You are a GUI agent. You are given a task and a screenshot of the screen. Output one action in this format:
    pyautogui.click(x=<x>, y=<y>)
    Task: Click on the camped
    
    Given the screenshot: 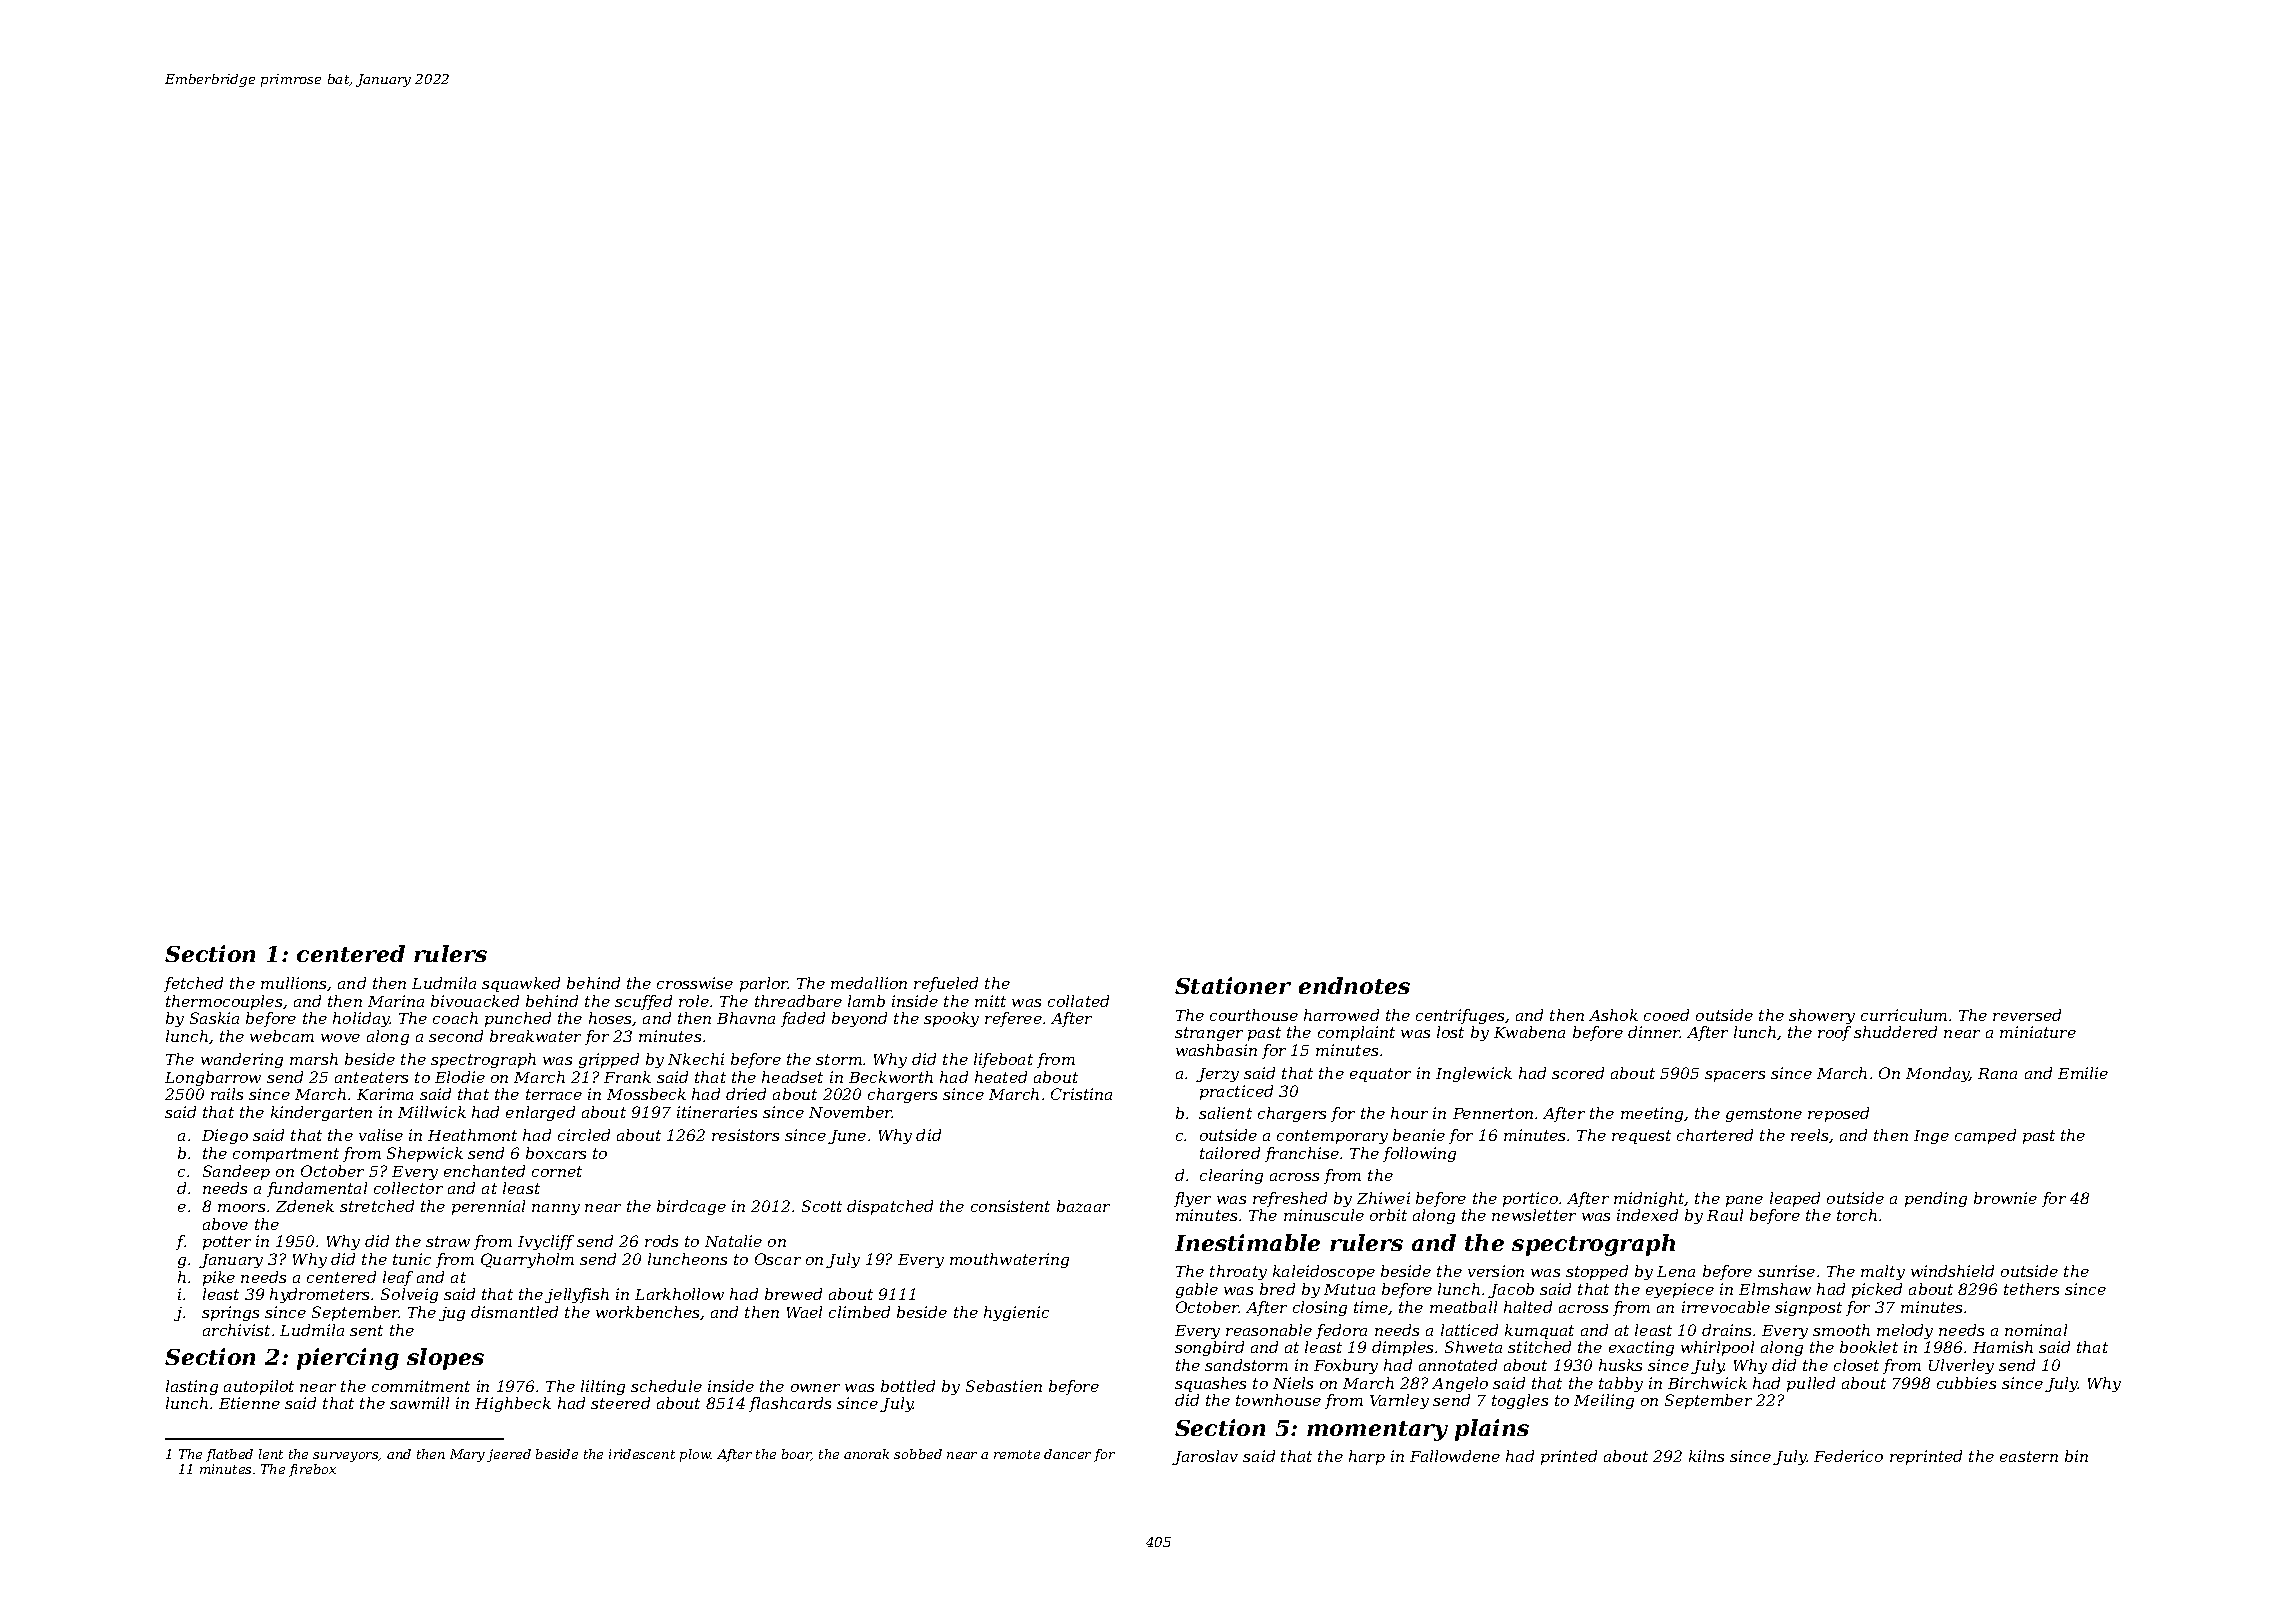 What is the action you would take?
    pyautogui.click(x=1985, y=1136)
